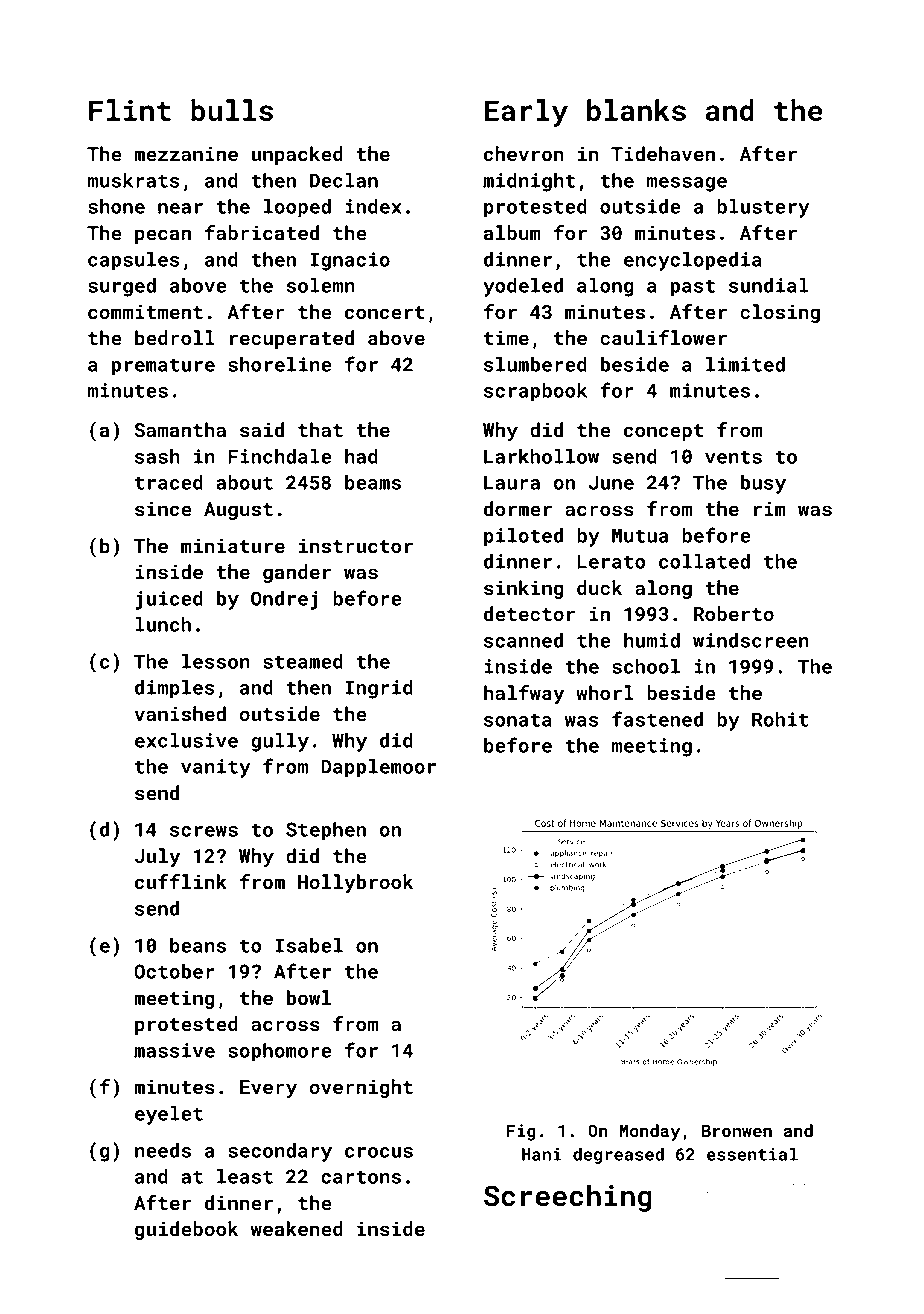 Image resolution: width=924 pixels, height=1314 pixels. Describe the element at coordinates (737, 1131) in the screenshot. I see `Bronwen` at that location.
